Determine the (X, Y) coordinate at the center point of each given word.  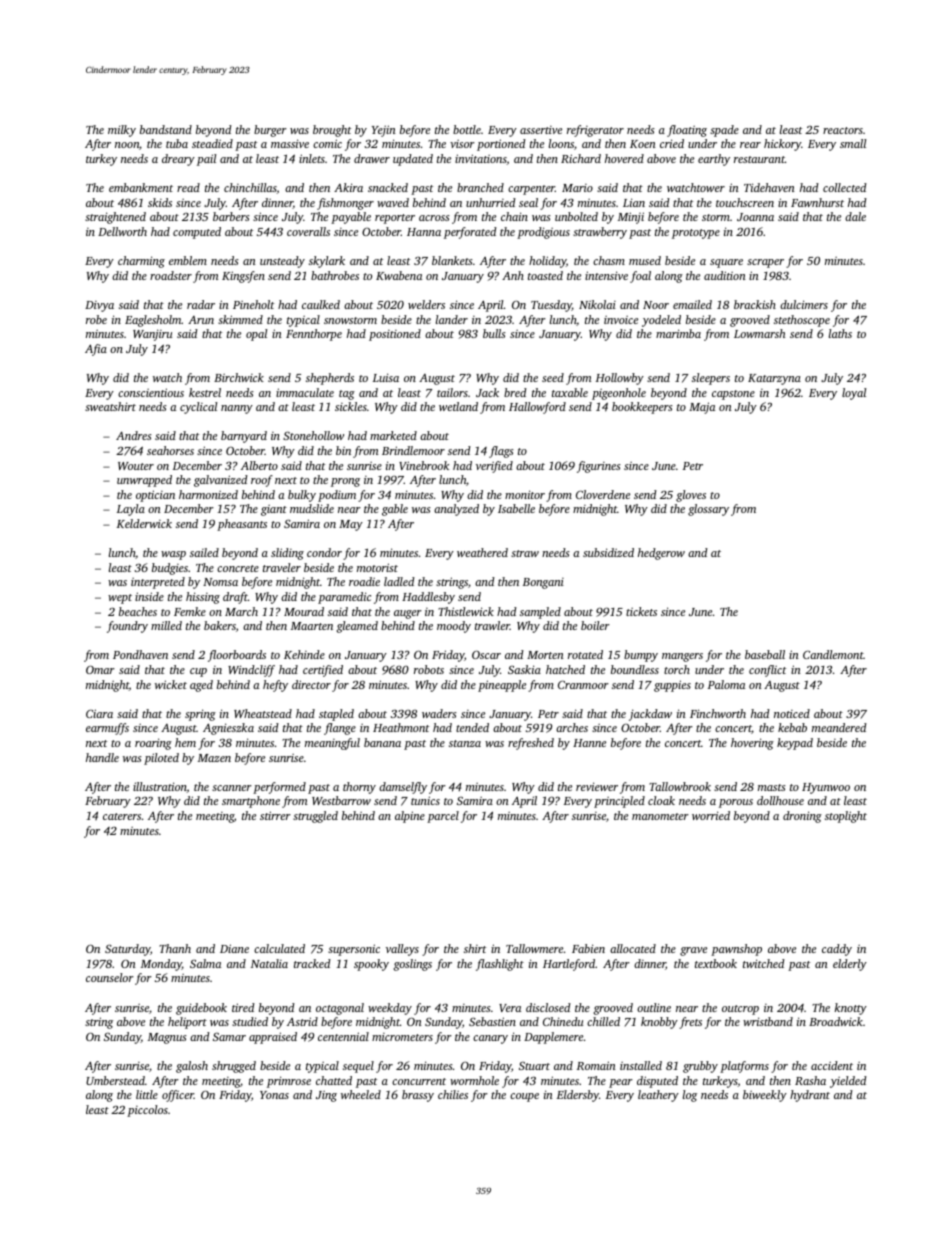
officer (178, 1096)
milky (122, 131)
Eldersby (578, 1096)
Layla (131, 510)
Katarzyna (774, 379)
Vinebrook (424, 465)
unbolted (576, 216)
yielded (848, 1082)
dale (855, 216)
